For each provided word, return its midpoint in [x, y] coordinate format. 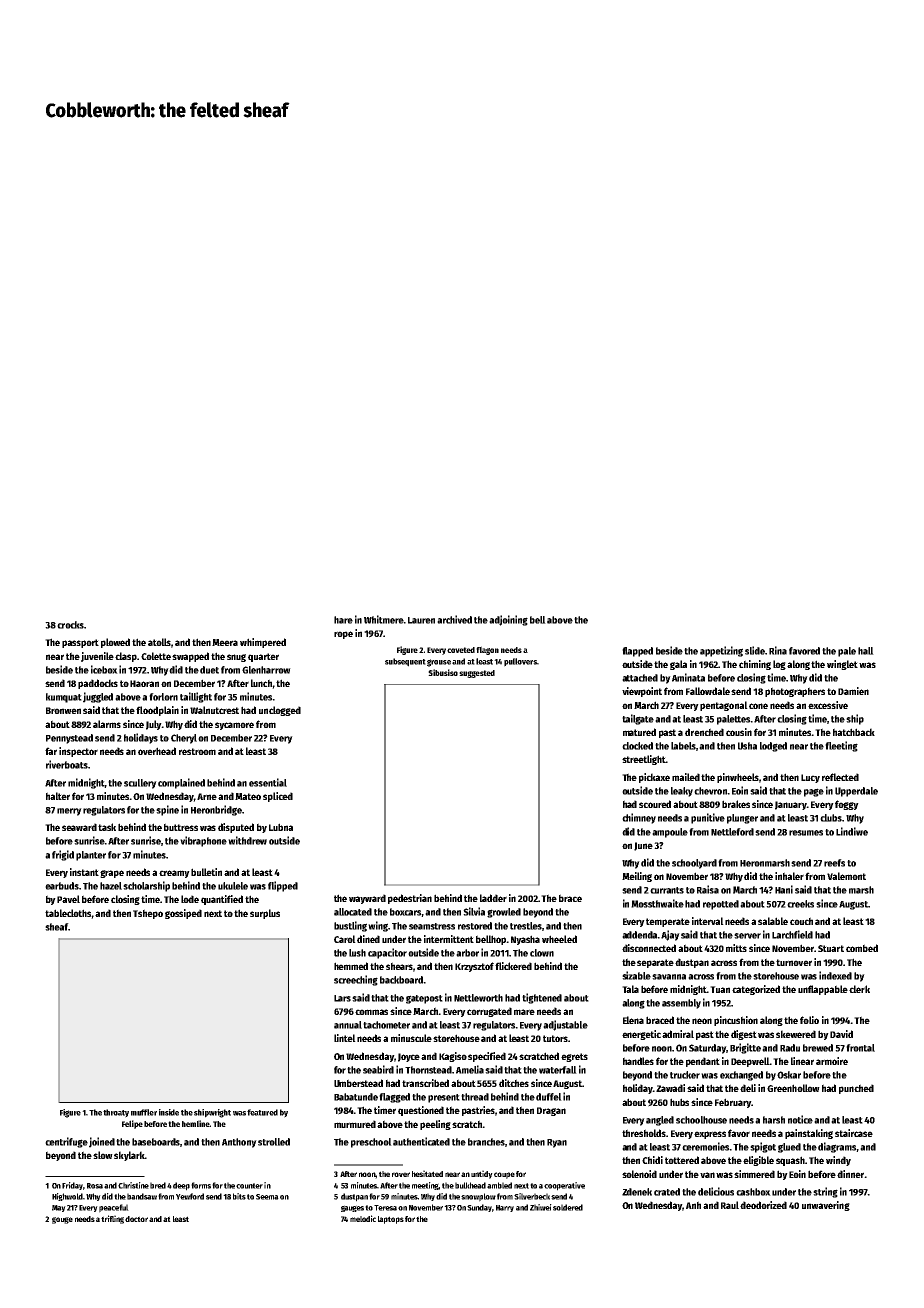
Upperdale [856, 792]
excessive [828, 705]
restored [475, 926]
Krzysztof [474, 967]
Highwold [67, 1197]
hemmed [351, 966]
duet [209, 670]
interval [708, 921]
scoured [655, 804]
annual [348, 1025]
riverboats [67, 764]
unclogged [280, 711]
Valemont [846, 876]
